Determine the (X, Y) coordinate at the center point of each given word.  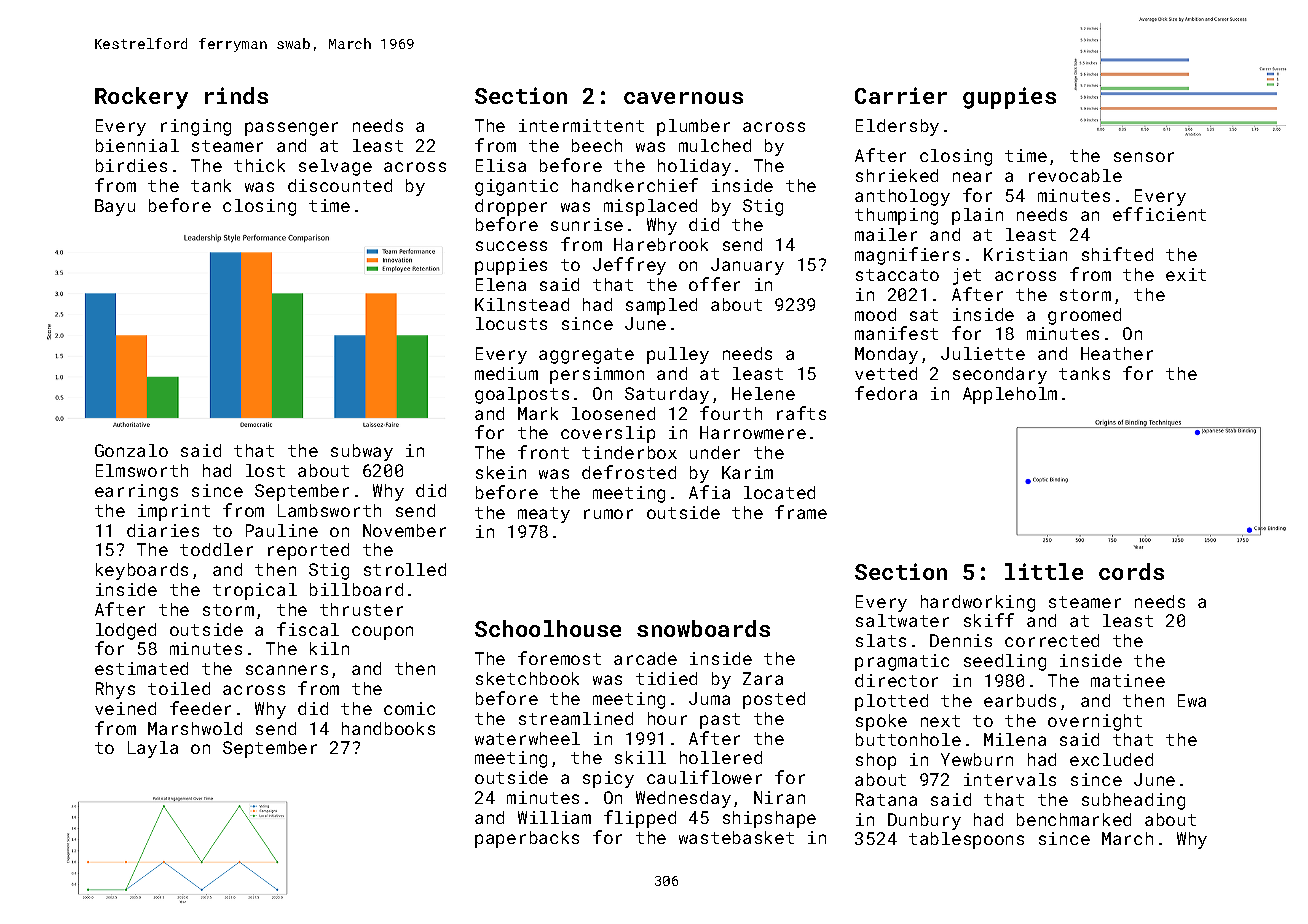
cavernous (683, 98)
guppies (1009, 98)
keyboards (142, 571)
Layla (153, 749)
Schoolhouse (548, 628)
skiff (989, 620)
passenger (291, 129)
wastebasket (736, 837)
